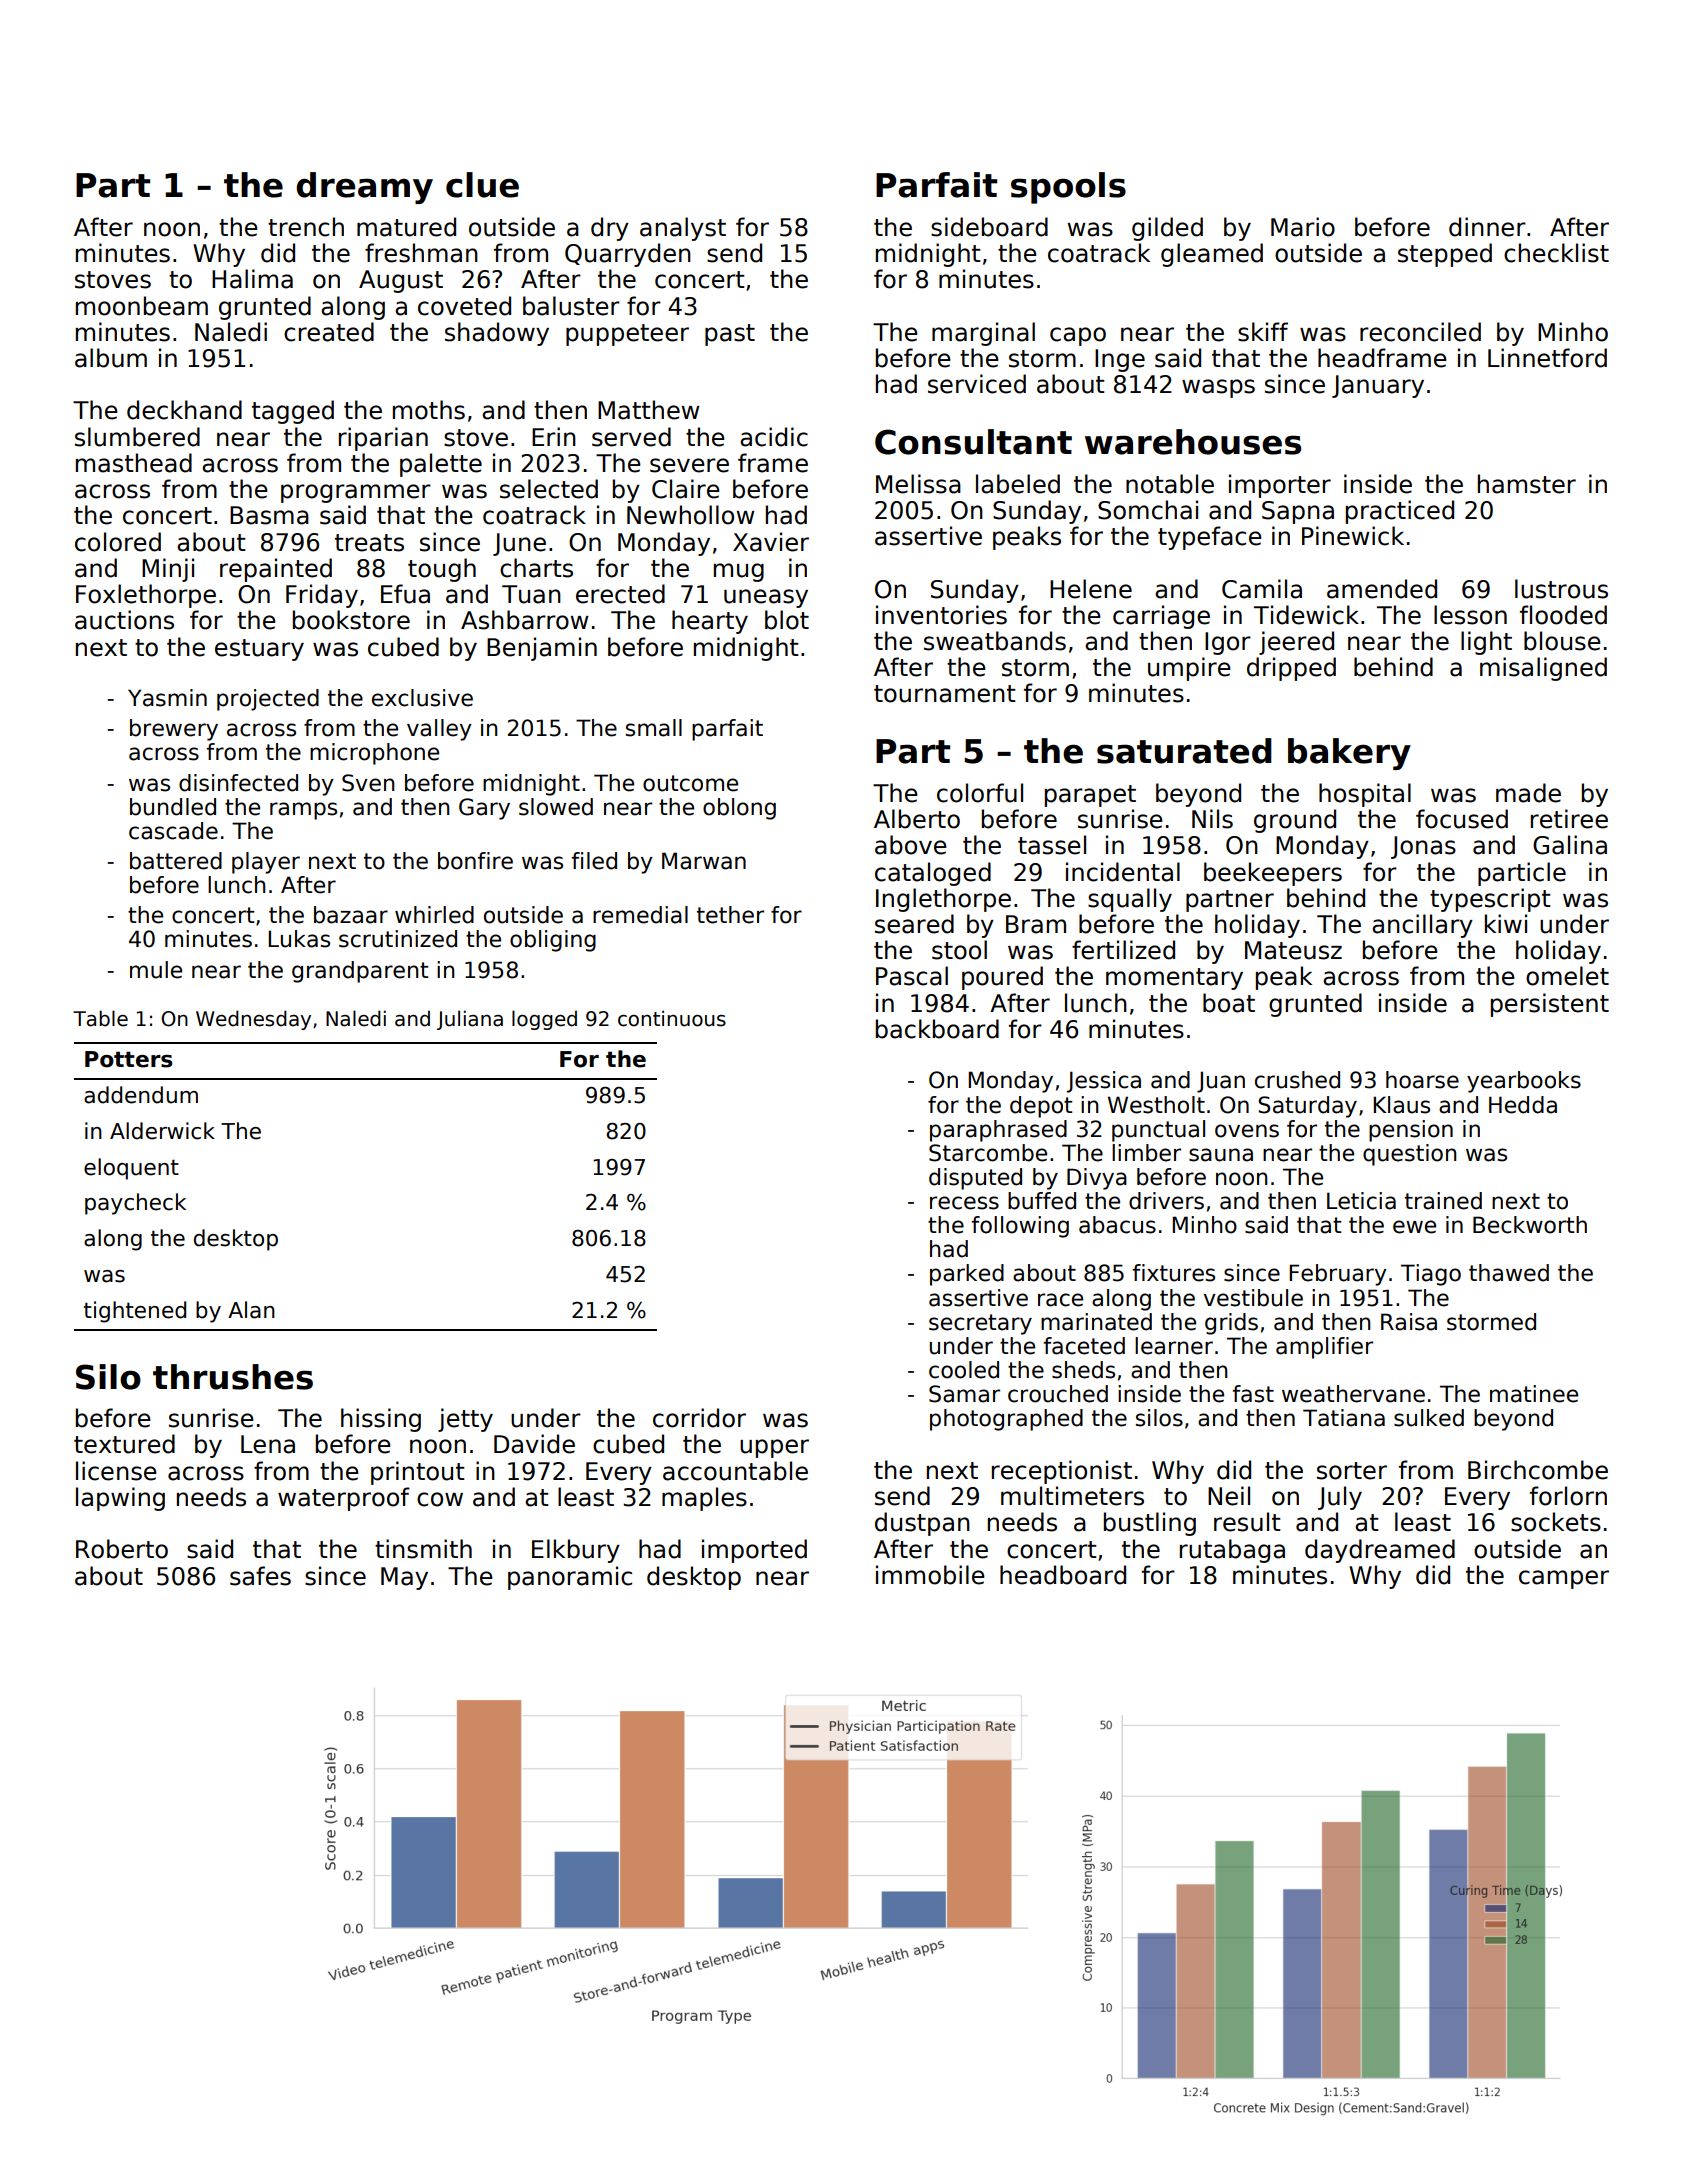 This screenshot has width=1683, height=2178. Describe the element at coordinates (918, 484) in the screenshot. I see `Melissa` at that location.
